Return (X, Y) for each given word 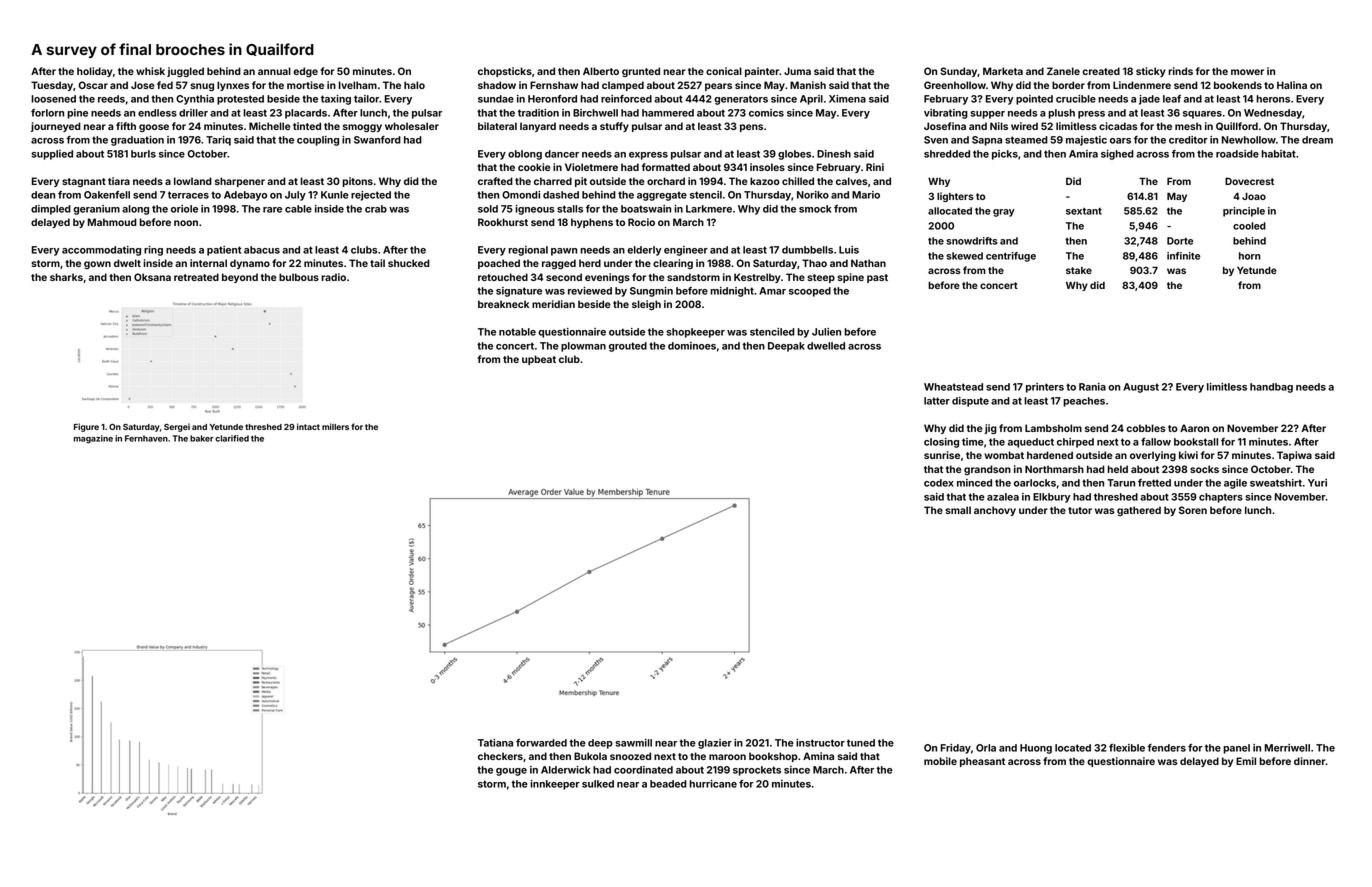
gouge (511, 772)
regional (528, 251)
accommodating (101, 251)
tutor (1080, 510)
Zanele (1063, 71)
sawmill (633, 743)
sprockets (757, 771)
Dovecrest (1249, 181)
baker (202, 438)
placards (306, 114)
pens (751, 128)
